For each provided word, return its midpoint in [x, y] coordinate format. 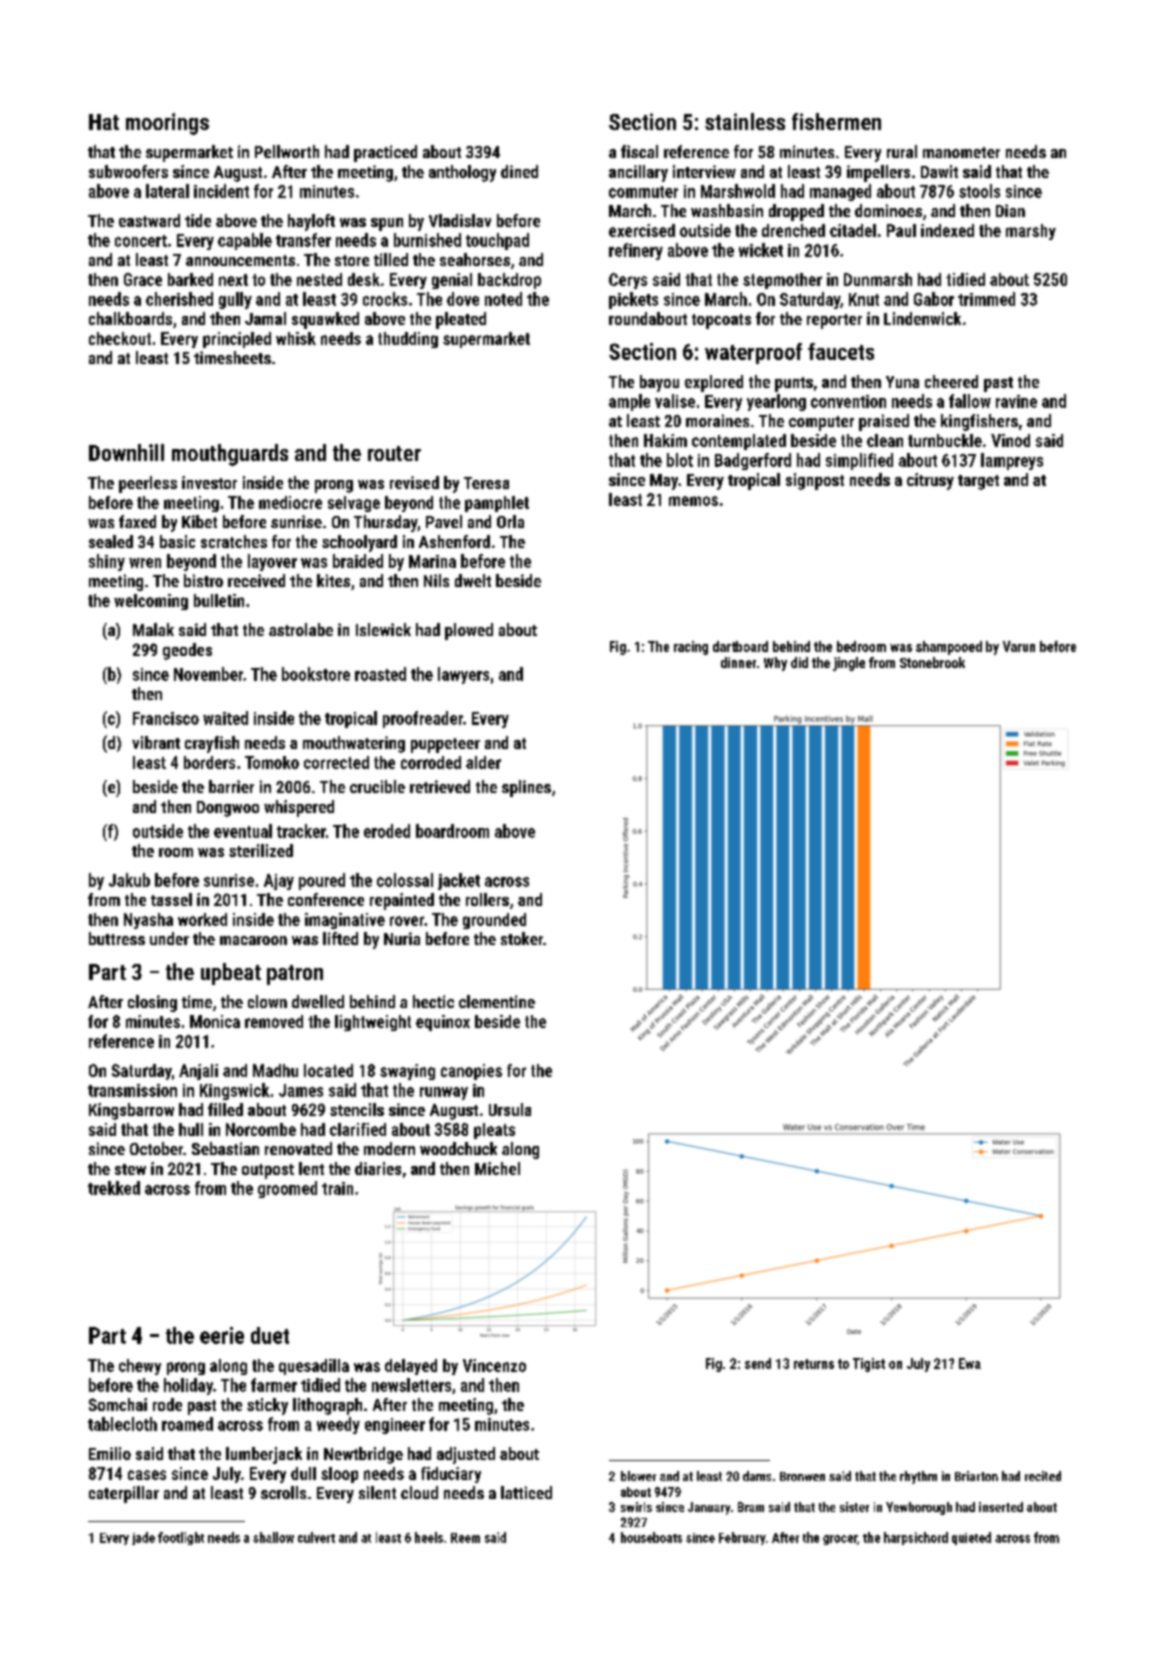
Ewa [970, 1363]
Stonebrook [932, 662]
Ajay [279, 882]
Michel [497, 1168]
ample [629, 402]
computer [821, 423]
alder [483, 762]
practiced [385, 153]
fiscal [639, 151]
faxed [137, 521]
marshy [1031, 232]
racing [691, 648]
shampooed [949, 648]
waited [225, 718]
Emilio [110, 1453]
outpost [268, 1171]
